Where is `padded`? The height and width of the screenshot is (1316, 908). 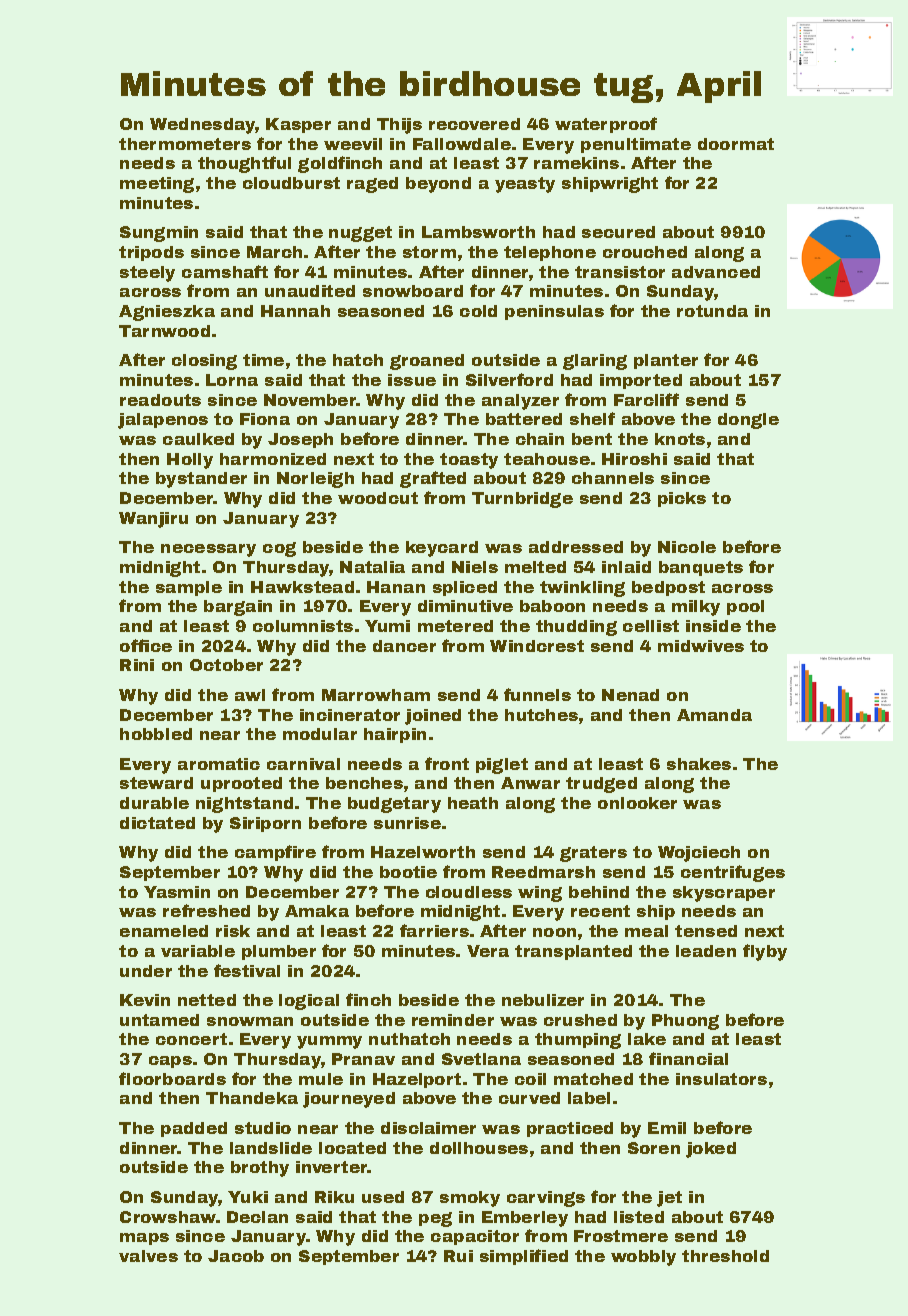
padded is located at coordinates (194, 1129).
